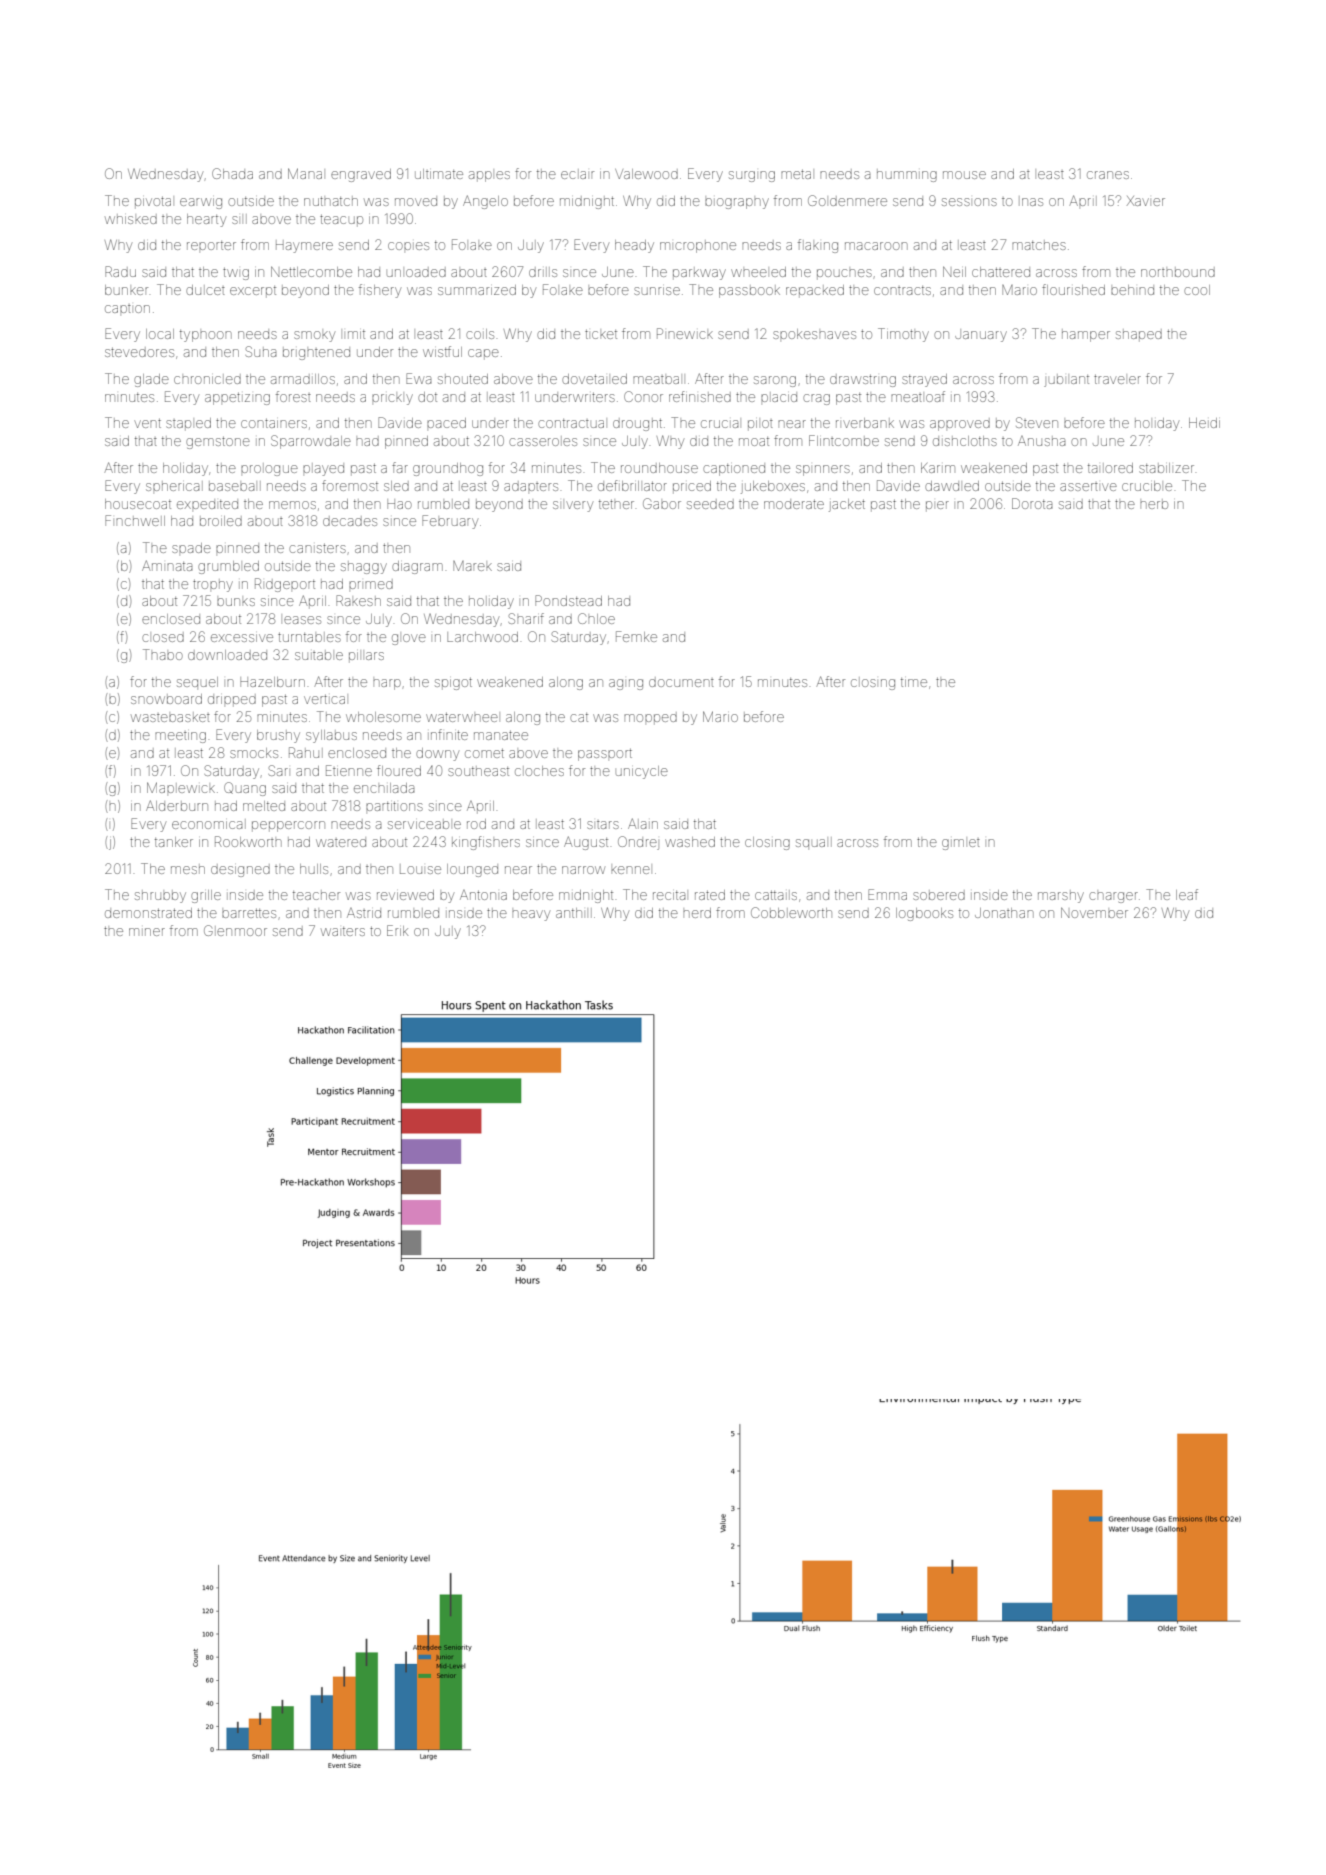 The height and width of the screenshot is (1875, 1326). I want to click on Thabo, so click(163, 654).
